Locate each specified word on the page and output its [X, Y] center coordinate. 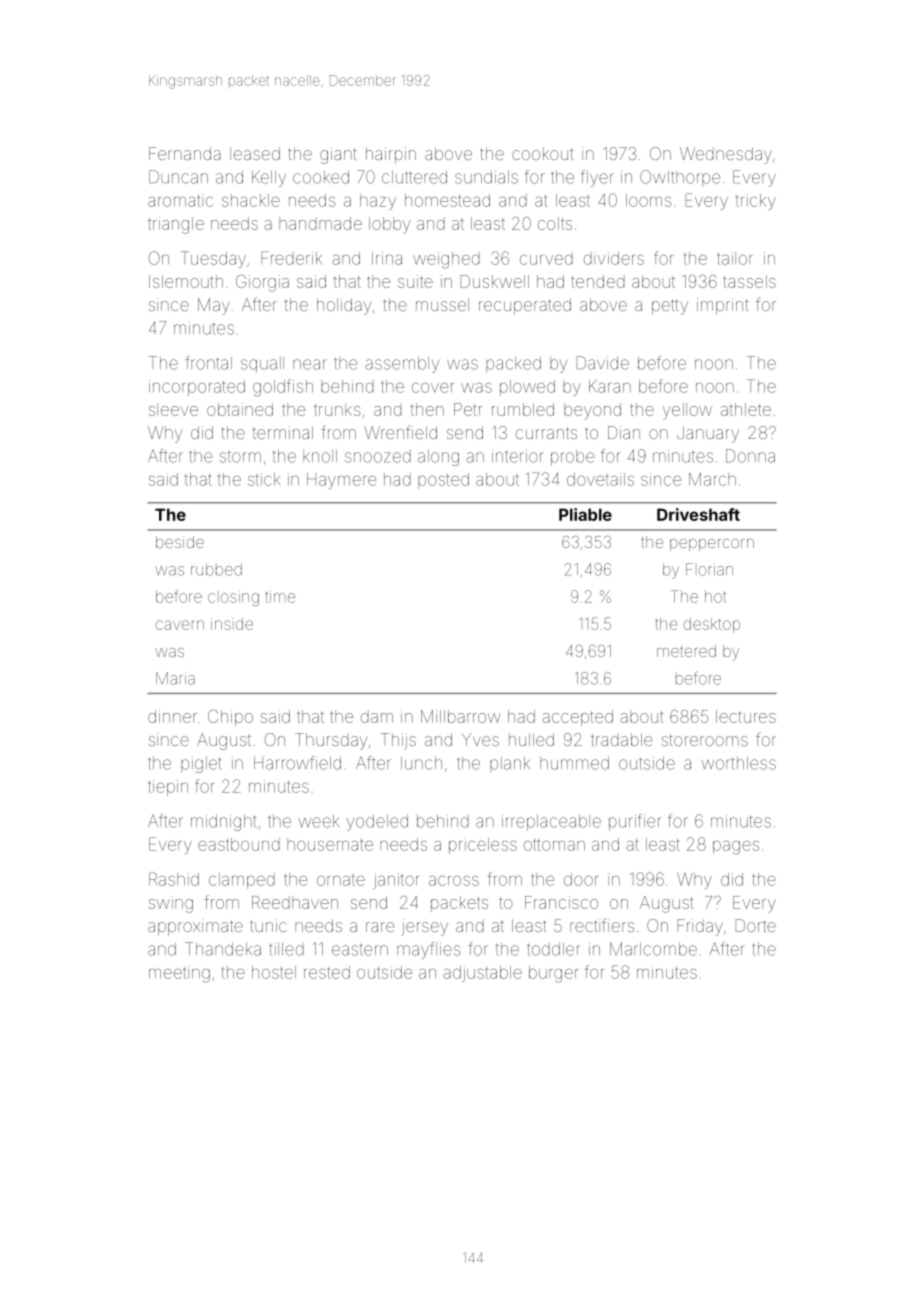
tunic [268, 925]
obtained [240, 409]
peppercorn [712, 545]
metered [686, 651]
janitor [396, 881]
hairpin [391, 155]
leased [255, 153]
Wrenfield [400, 432]
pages [736, 848]
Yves [480, 739]
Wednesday [726, 155]
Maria [175, 678]
